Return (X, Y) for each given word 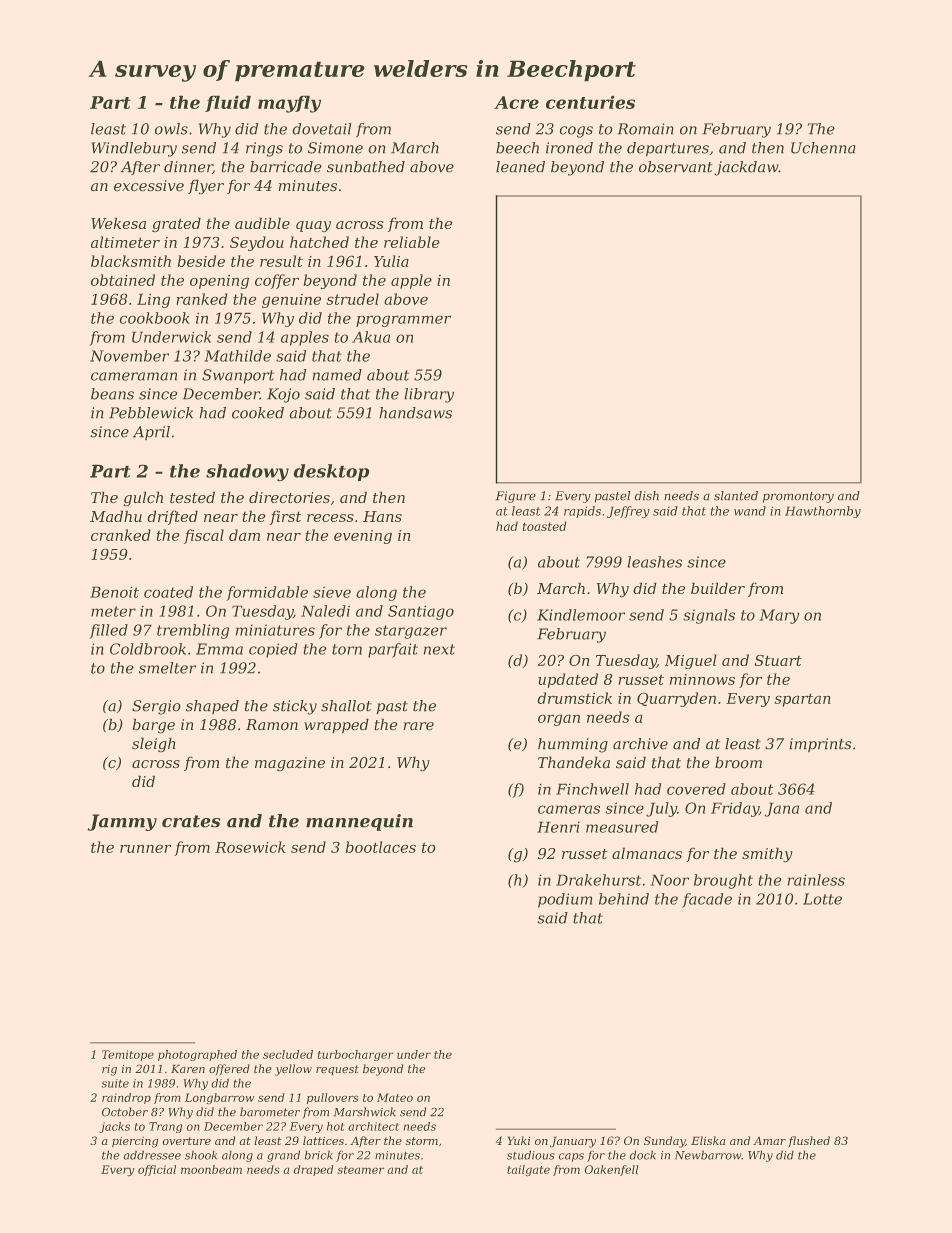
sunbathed (366, 167)
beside (201, 261)
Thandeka (574, 762)
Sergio (156, 707)
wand (750, 511)
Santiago (421, 612)
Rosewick (250, 847)
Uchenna (823, 148)
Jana (782, 809)
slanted (736, 496)
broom (738, 762)
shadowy (247, 473)
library (429, 395)
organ (559, 720)
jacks (114, 1127)
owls (171, 129)
